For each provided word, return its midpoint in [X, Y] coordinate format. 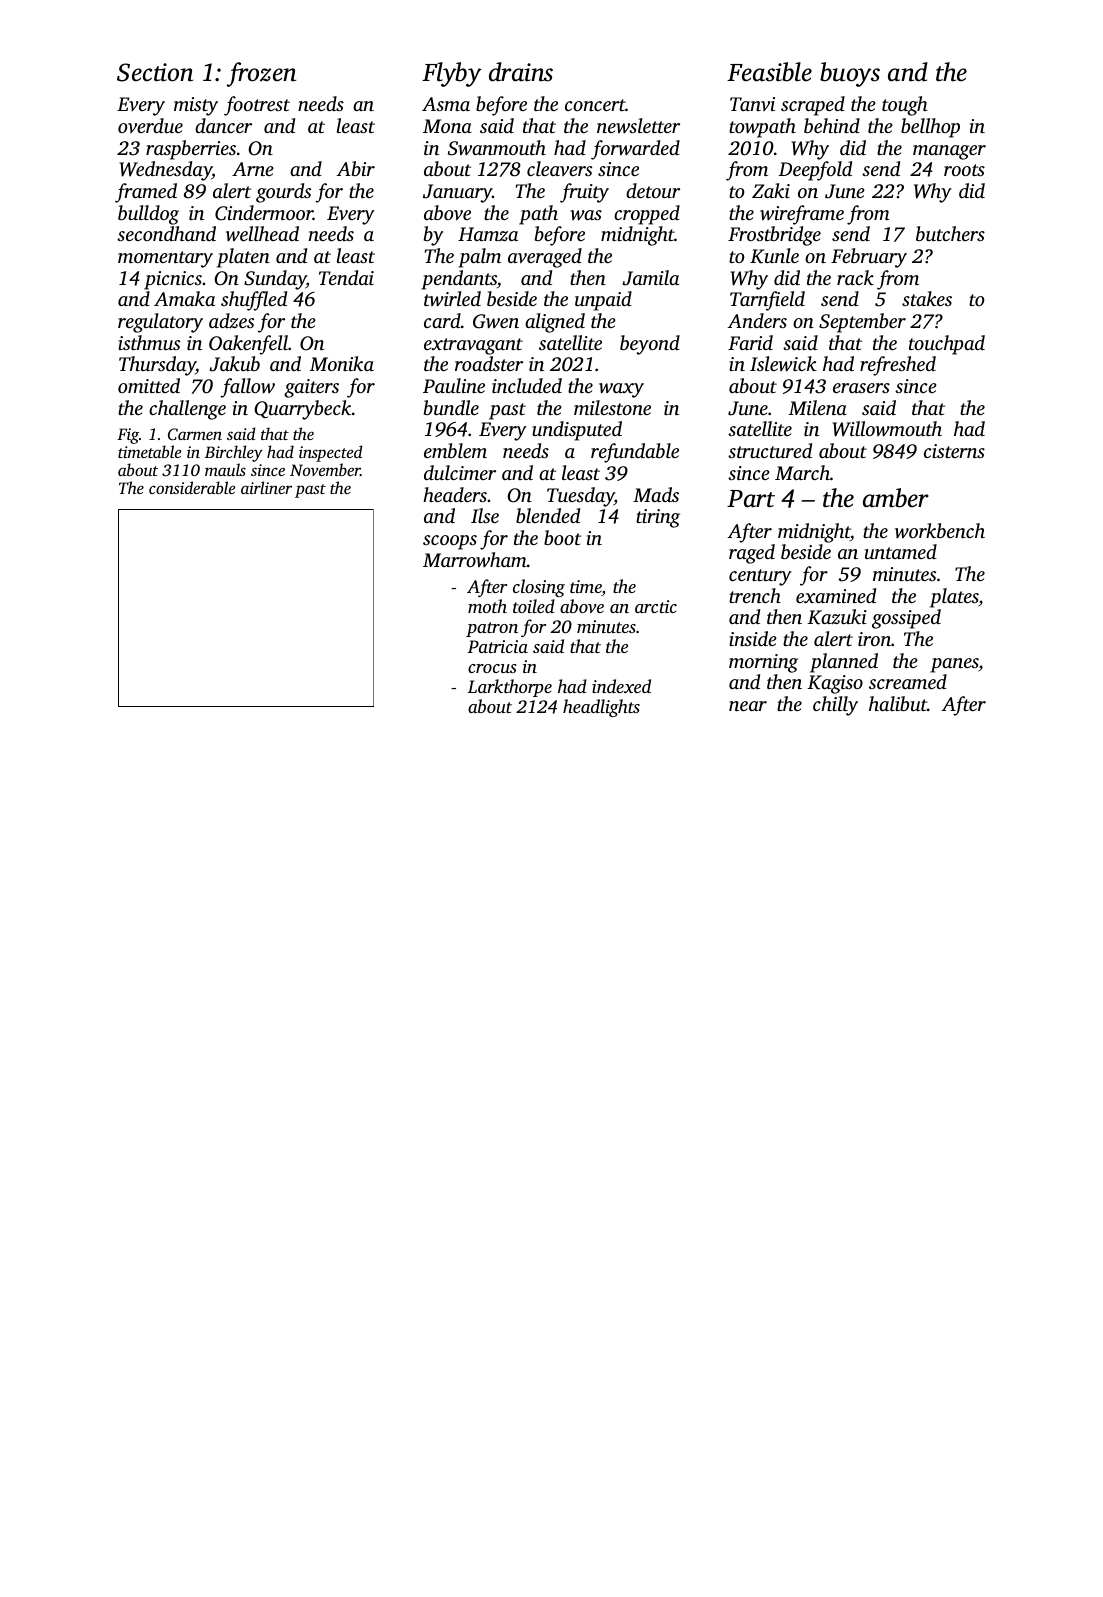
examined [836, 595]
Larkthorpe [510, 688]
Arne [253, 169]
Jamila [650, 278]
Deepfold [815, 171]
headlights [601, 708]
